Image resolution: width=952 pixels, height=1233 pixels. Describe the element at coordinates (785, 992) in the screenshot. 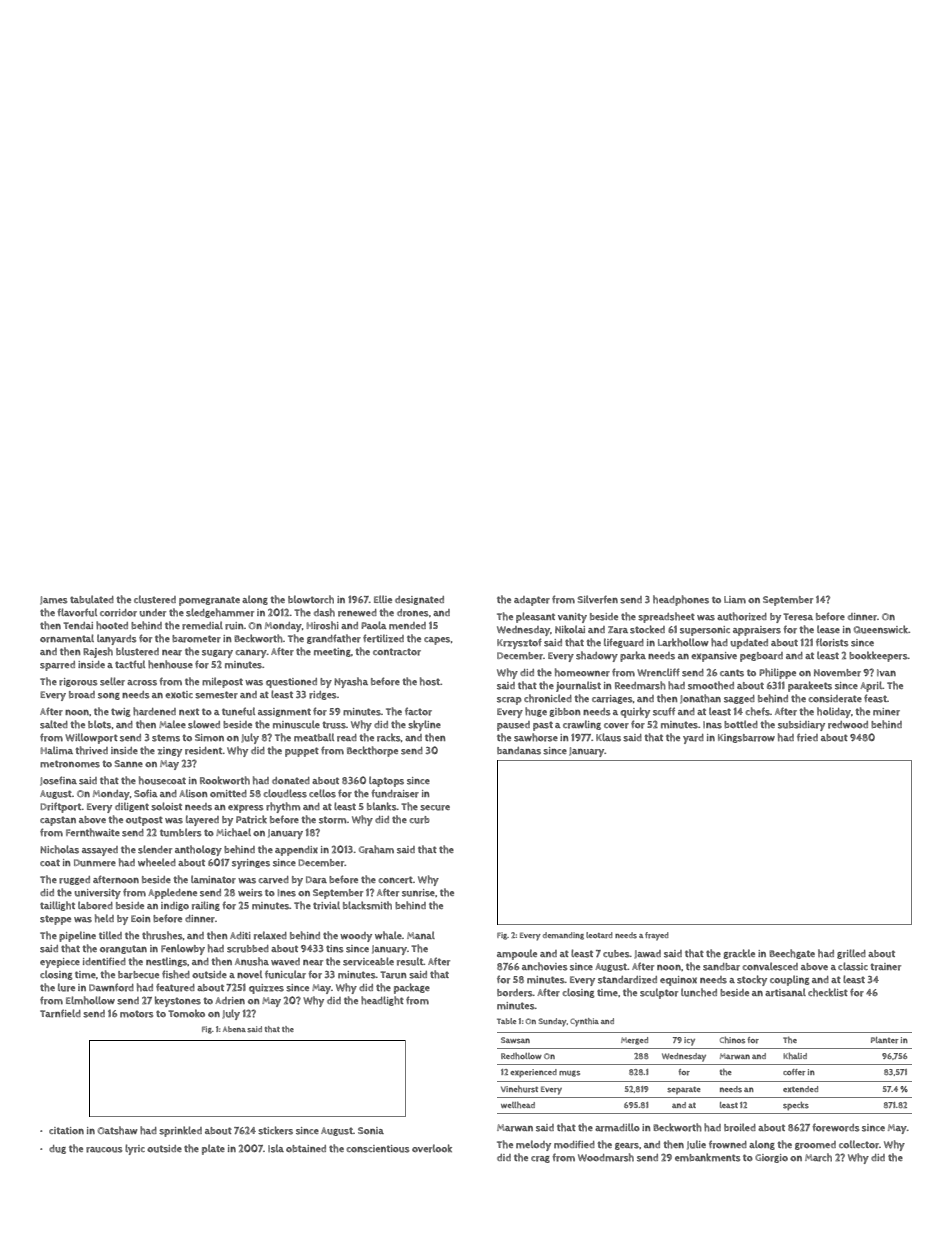

I see `artisanal` at that location.
